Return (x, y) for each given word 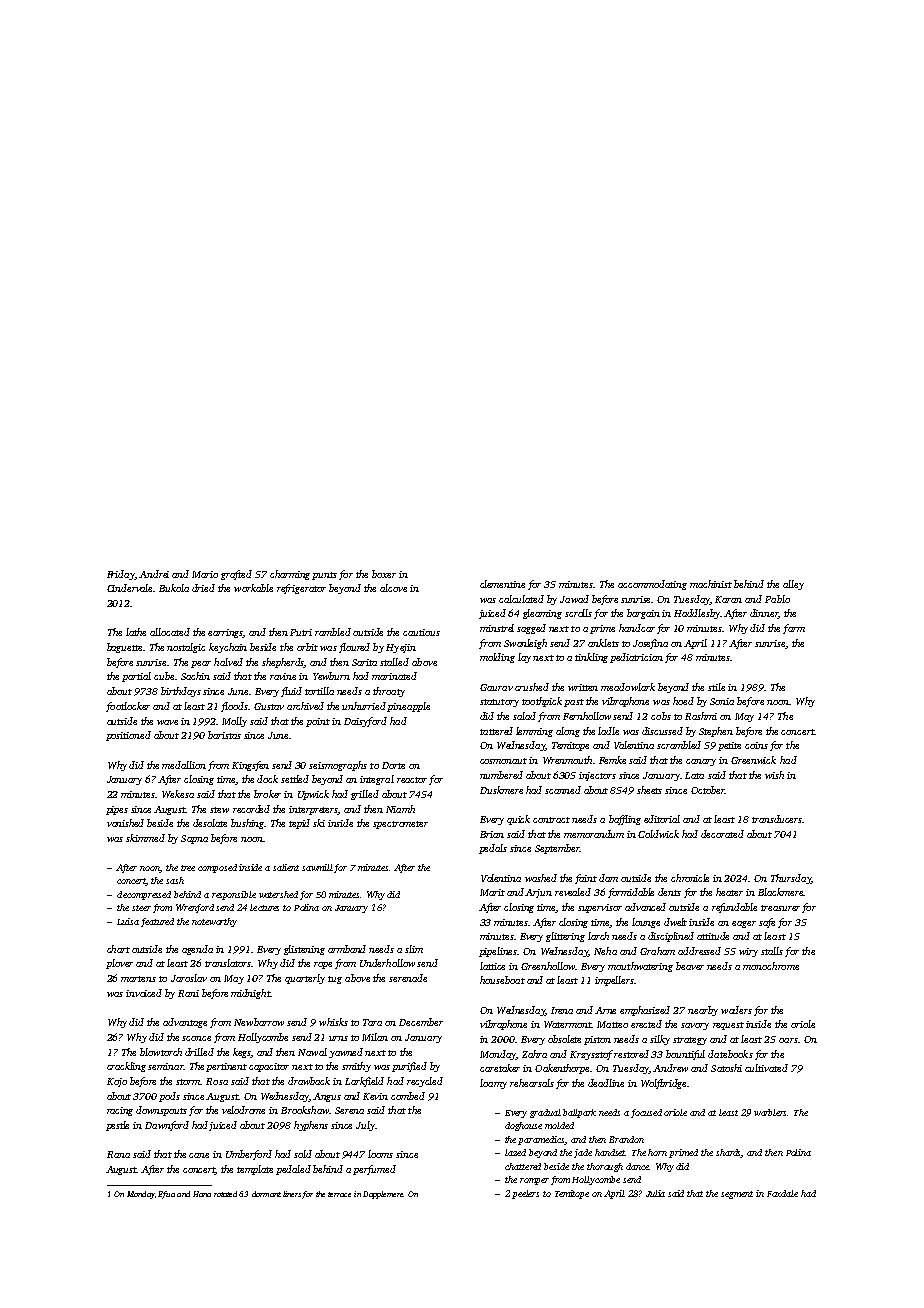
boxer (384, 574)
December (421, 1022)
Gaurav (496, 687)
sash (175, 880)
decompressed (144, 895)
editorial (662, 819)
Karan (728, 599)
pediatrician (636, 658)
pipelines (498, 952)
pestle (117, 1126)
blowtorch (161, 1052)
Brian (492, 834)
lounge (646, 923)
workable (253, 588)
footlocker (128, 707)
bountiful (685, 1055)
